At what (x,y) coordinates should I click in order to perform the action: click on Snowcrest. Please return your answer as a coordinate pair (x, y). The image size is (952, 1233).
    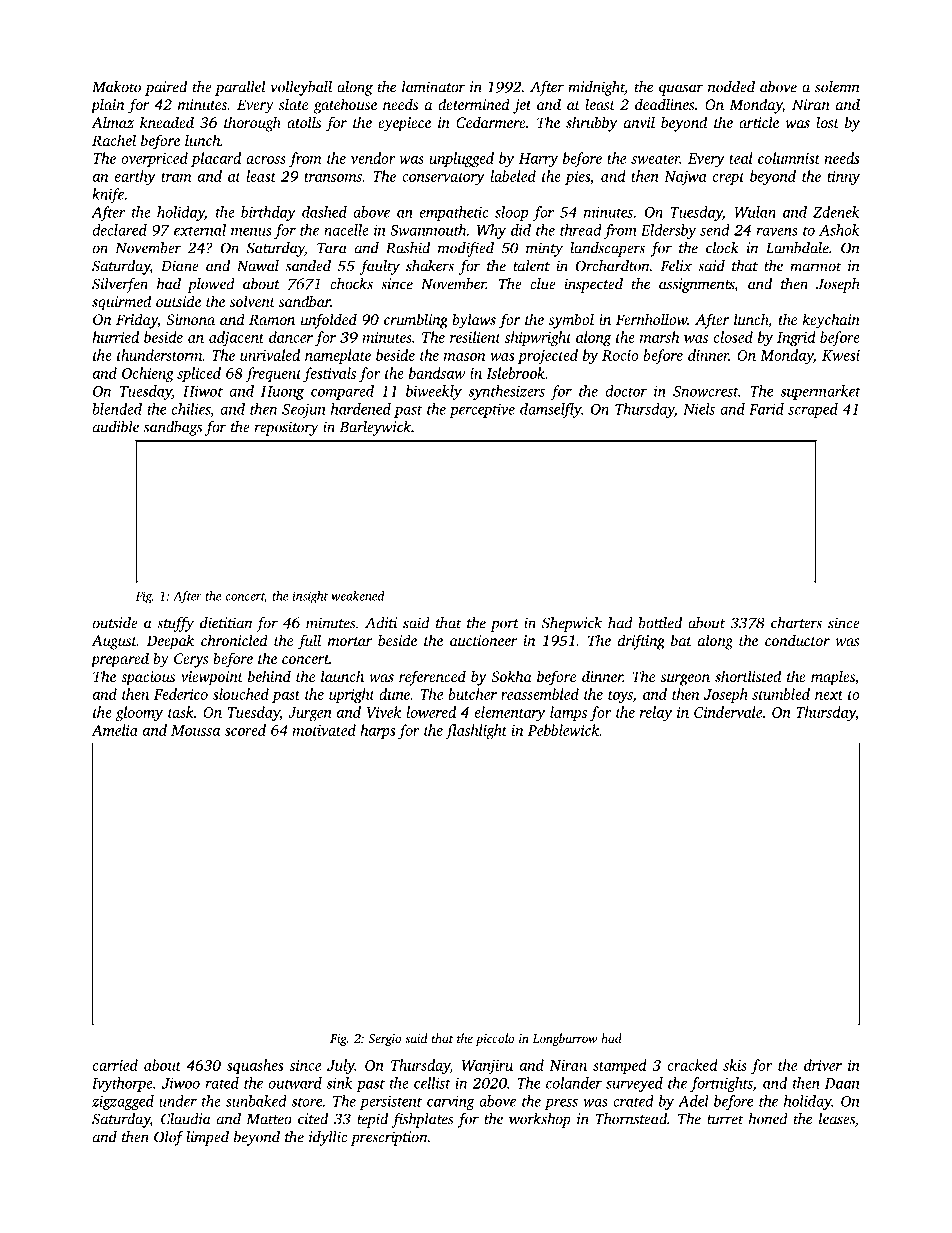
    Looking at the image, I should click on (705, 391).
